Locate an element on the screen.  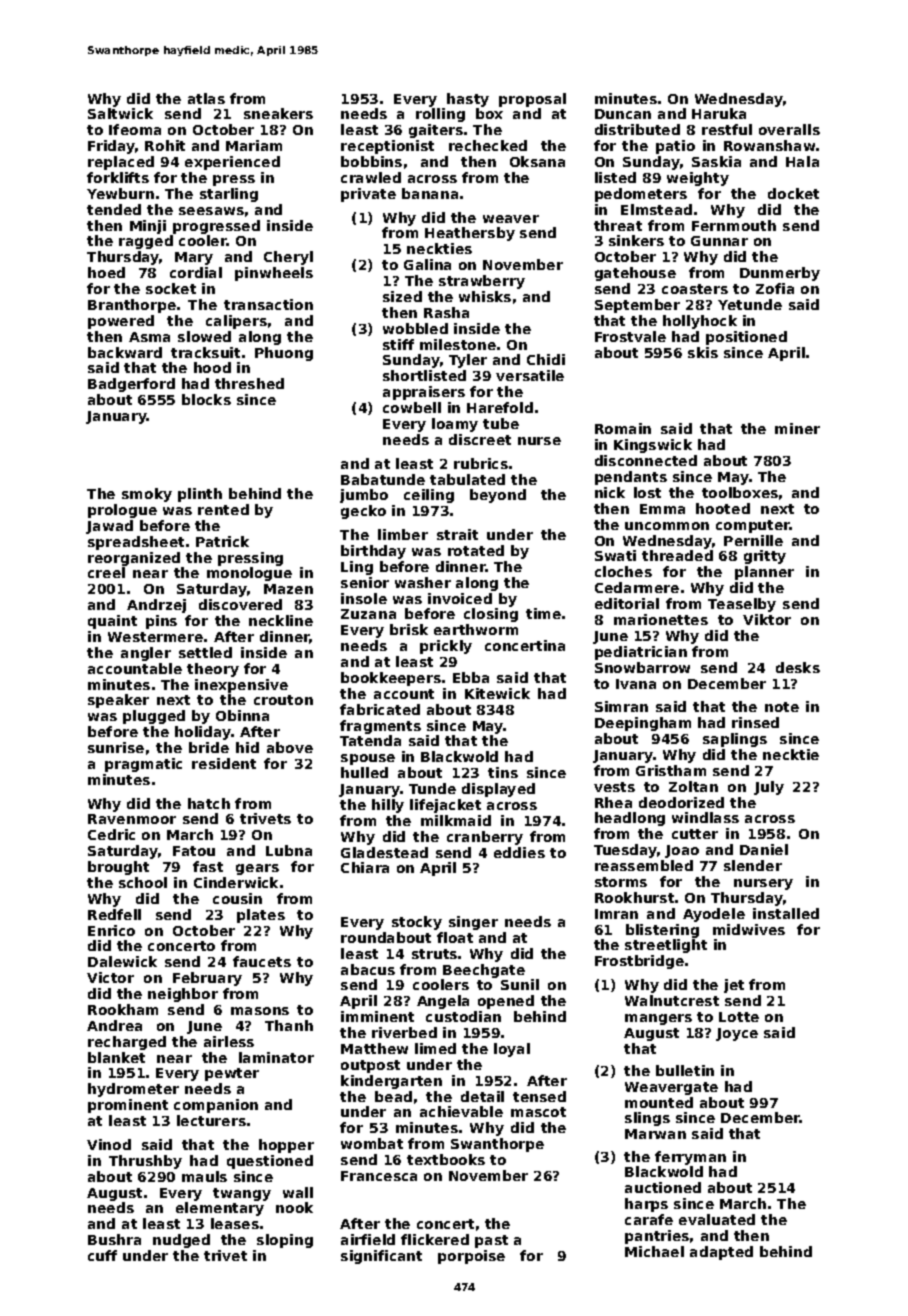
Haruka is located at coordinates (719, 113).
